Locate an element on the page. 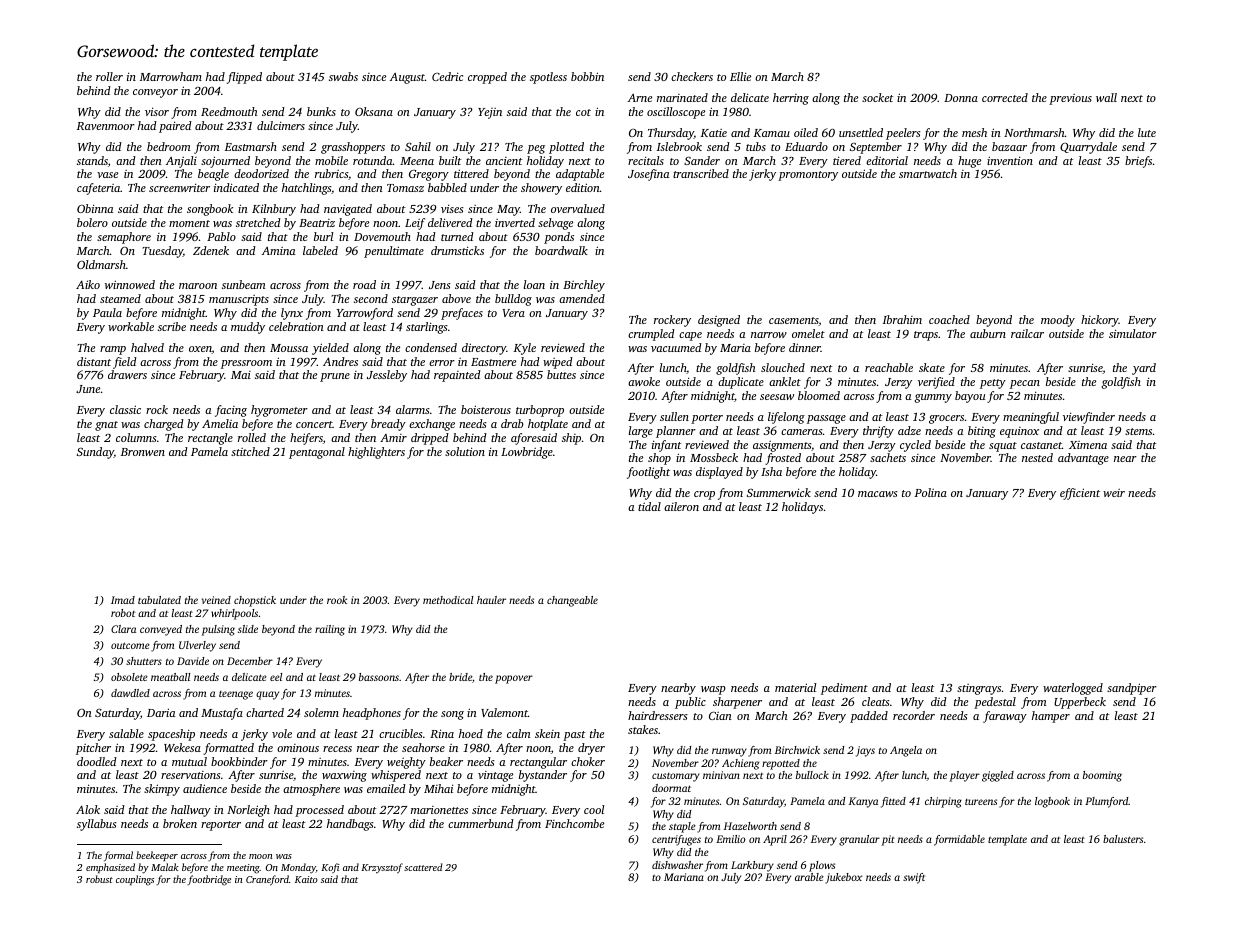 This image has width=1233, height=952. checkers is located at coordinates (692, 76).
